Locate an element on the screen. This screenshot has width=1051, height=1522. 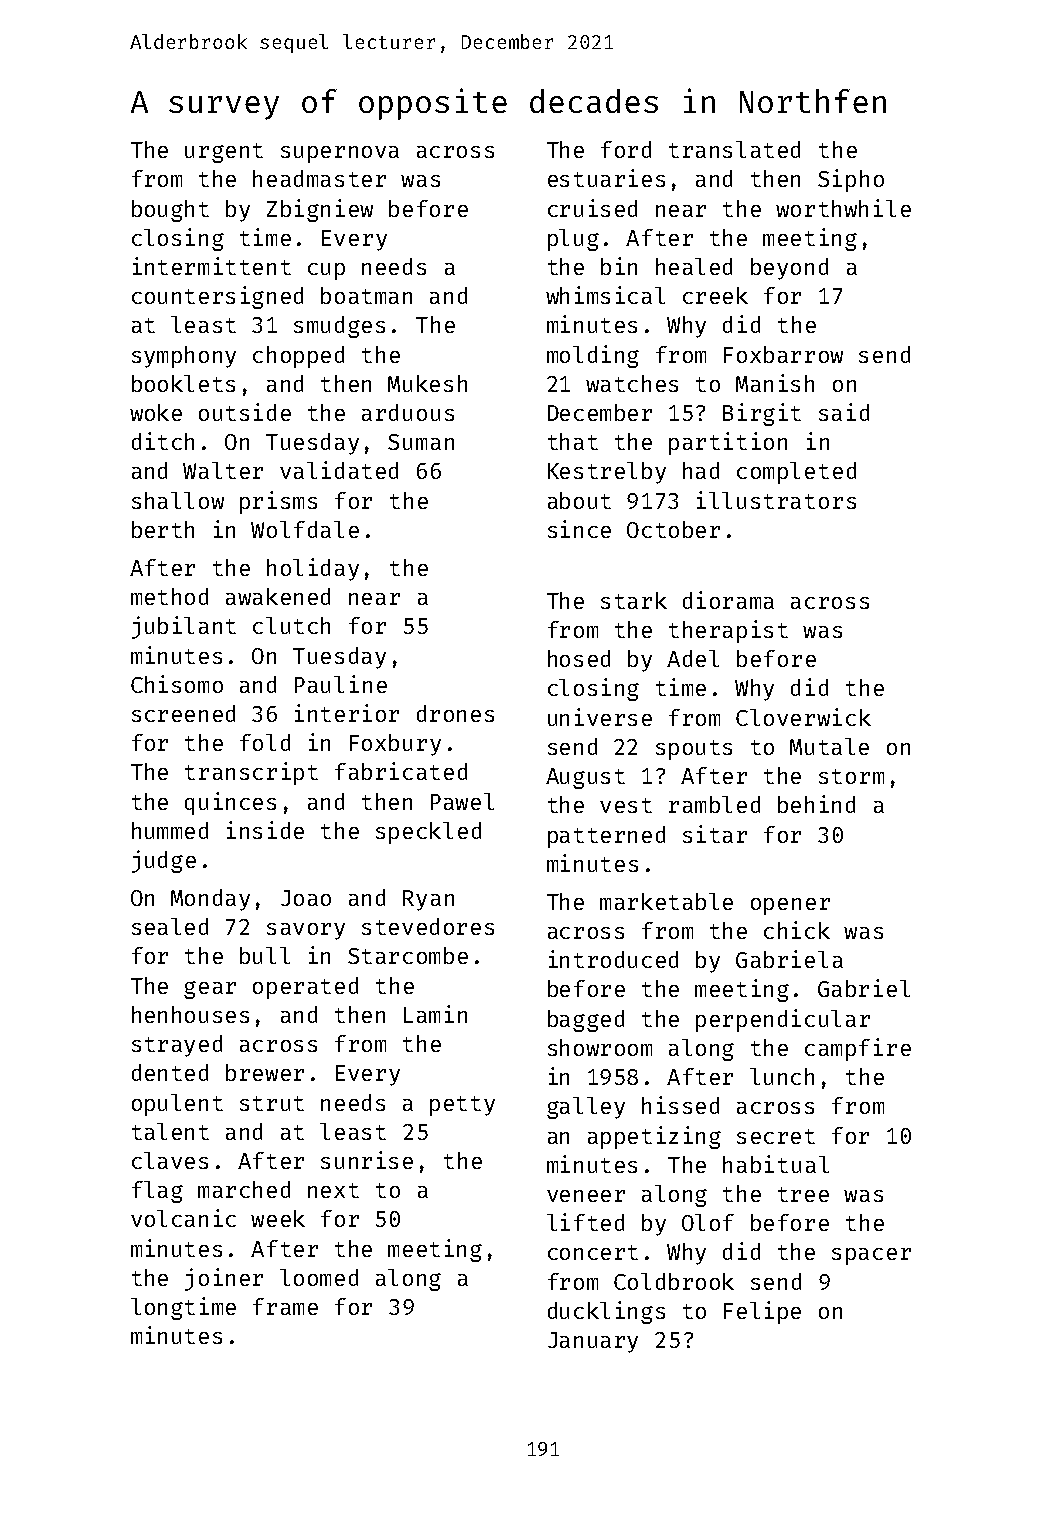
Foxbury is located at coordinates (395, 745).
